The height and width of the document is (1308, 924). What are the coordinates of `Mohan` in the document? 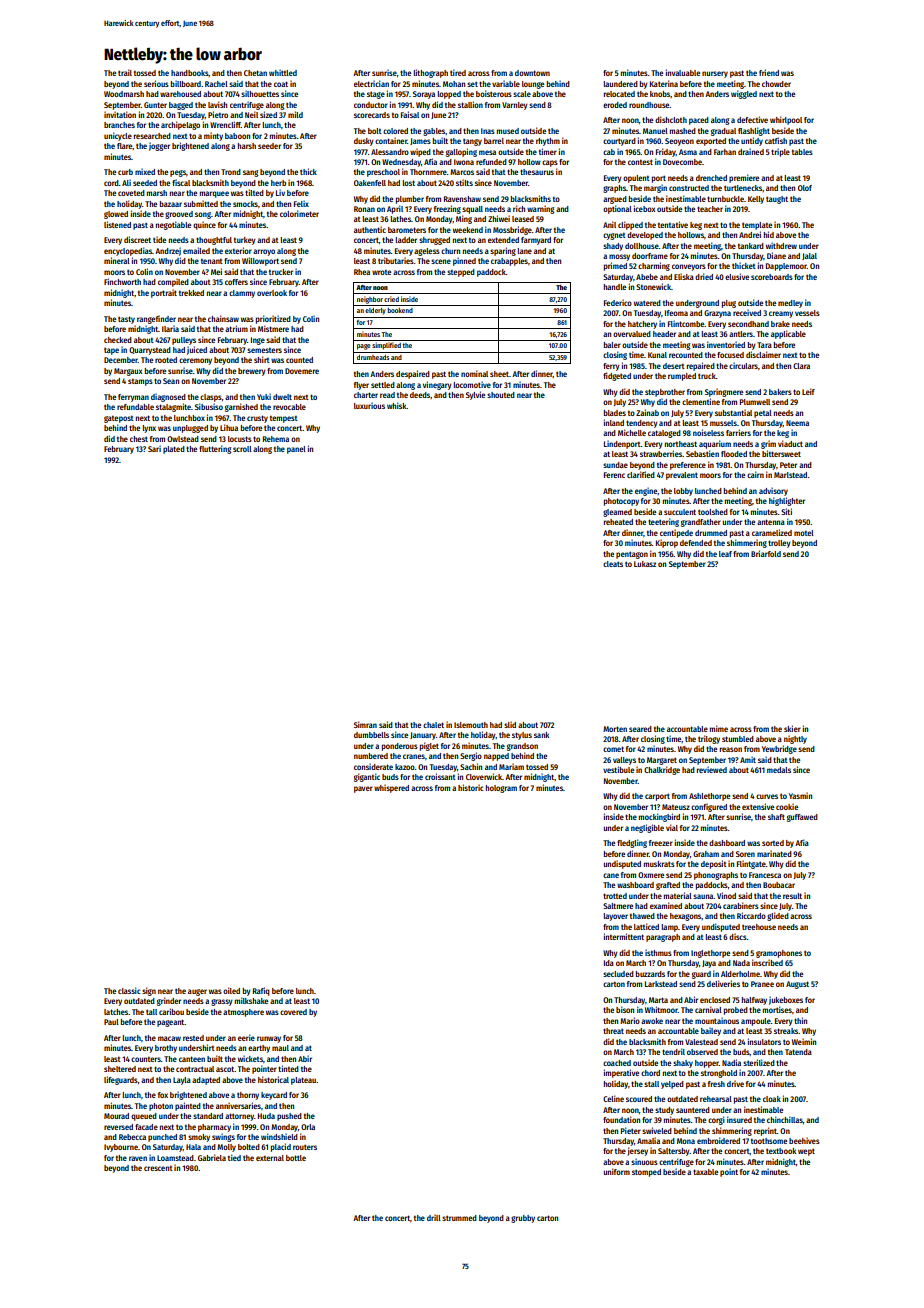 It's located at (454, 84).
